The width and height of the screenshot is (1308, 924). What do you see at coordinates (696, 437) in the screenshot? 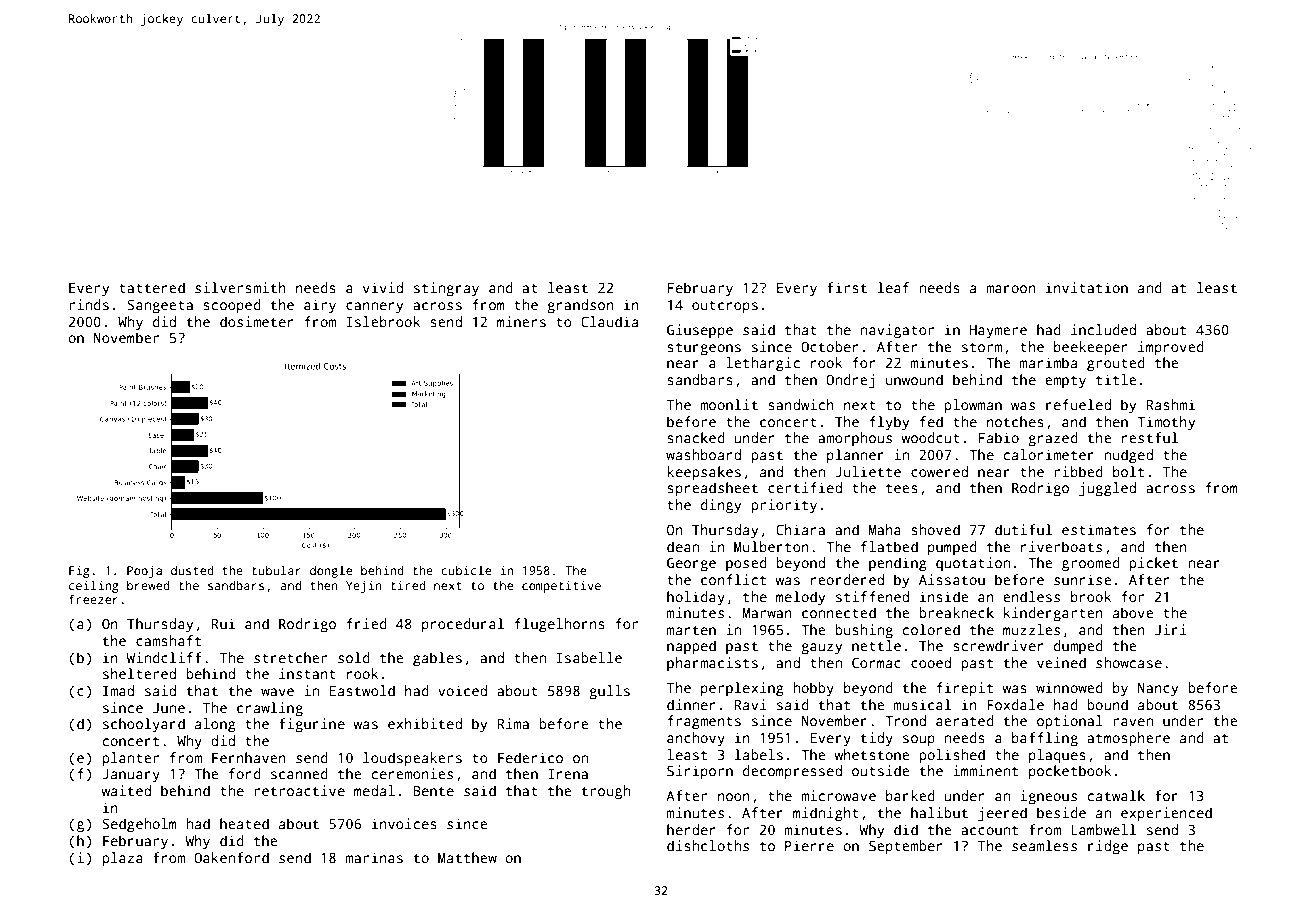
I see `snacked` at bounding box center [696, 437].
